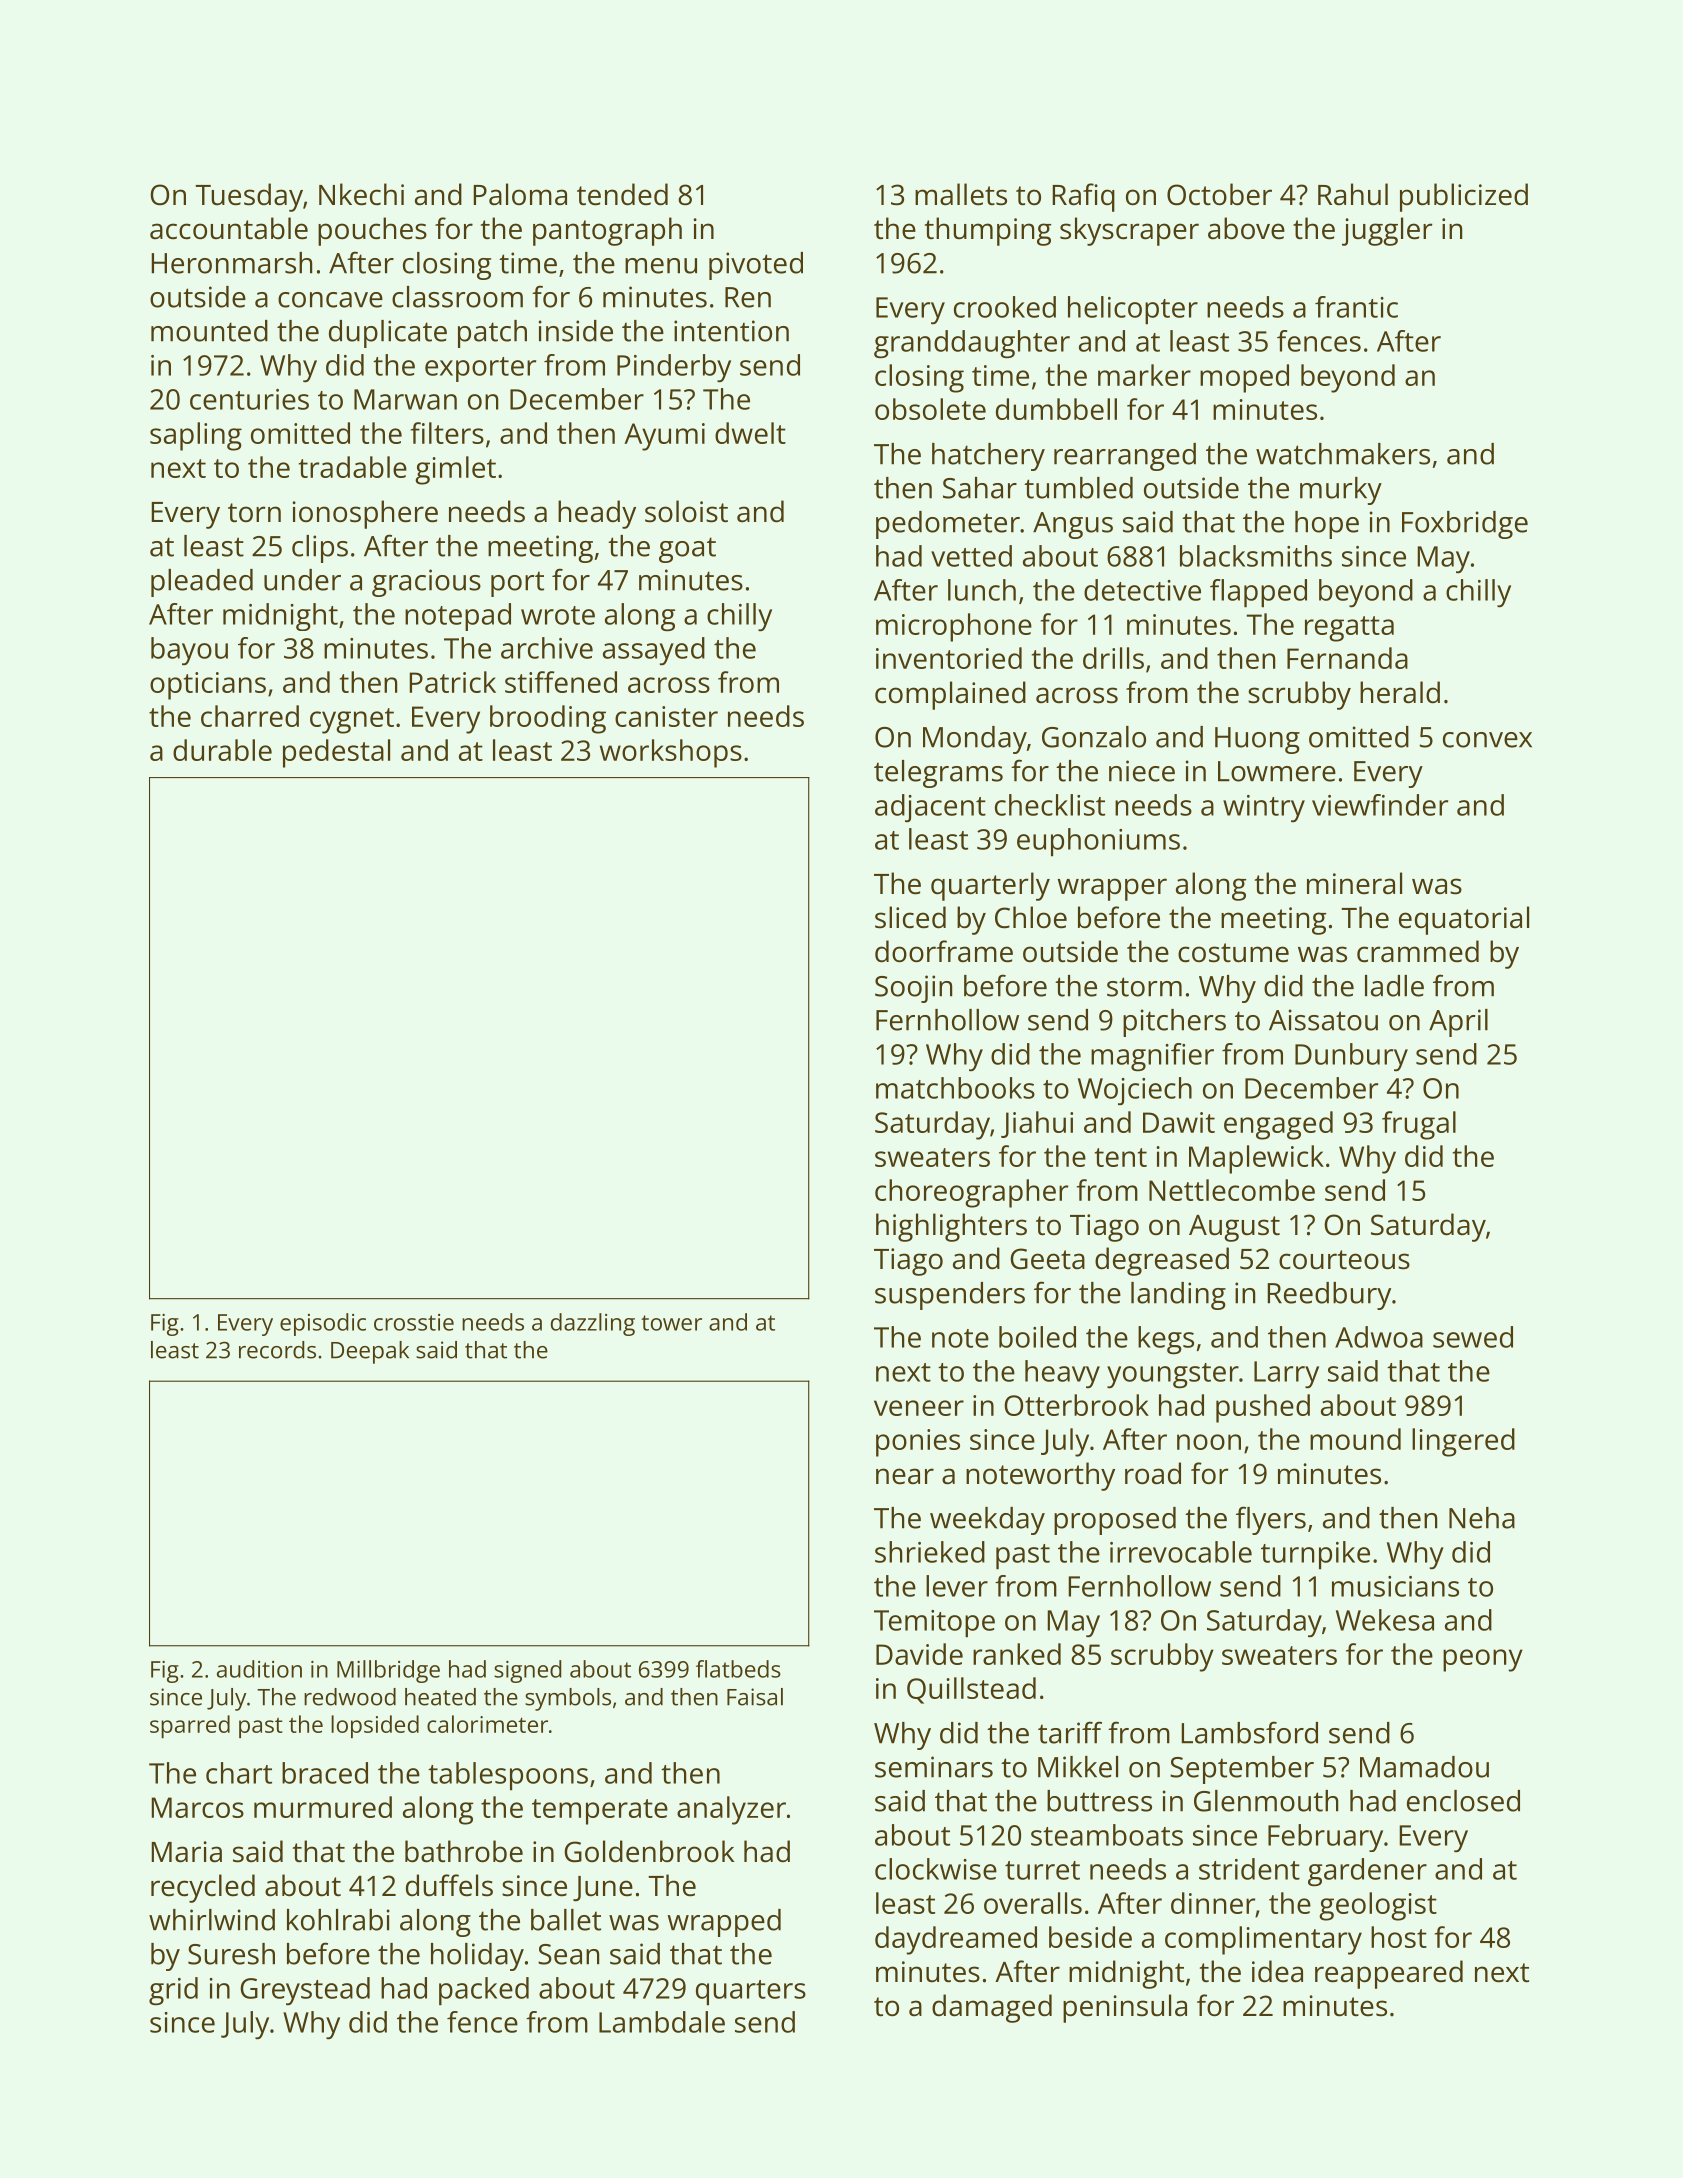 The width and height of the image is (1683, 2178). I want to click on pleaded, so click(202, 583).
